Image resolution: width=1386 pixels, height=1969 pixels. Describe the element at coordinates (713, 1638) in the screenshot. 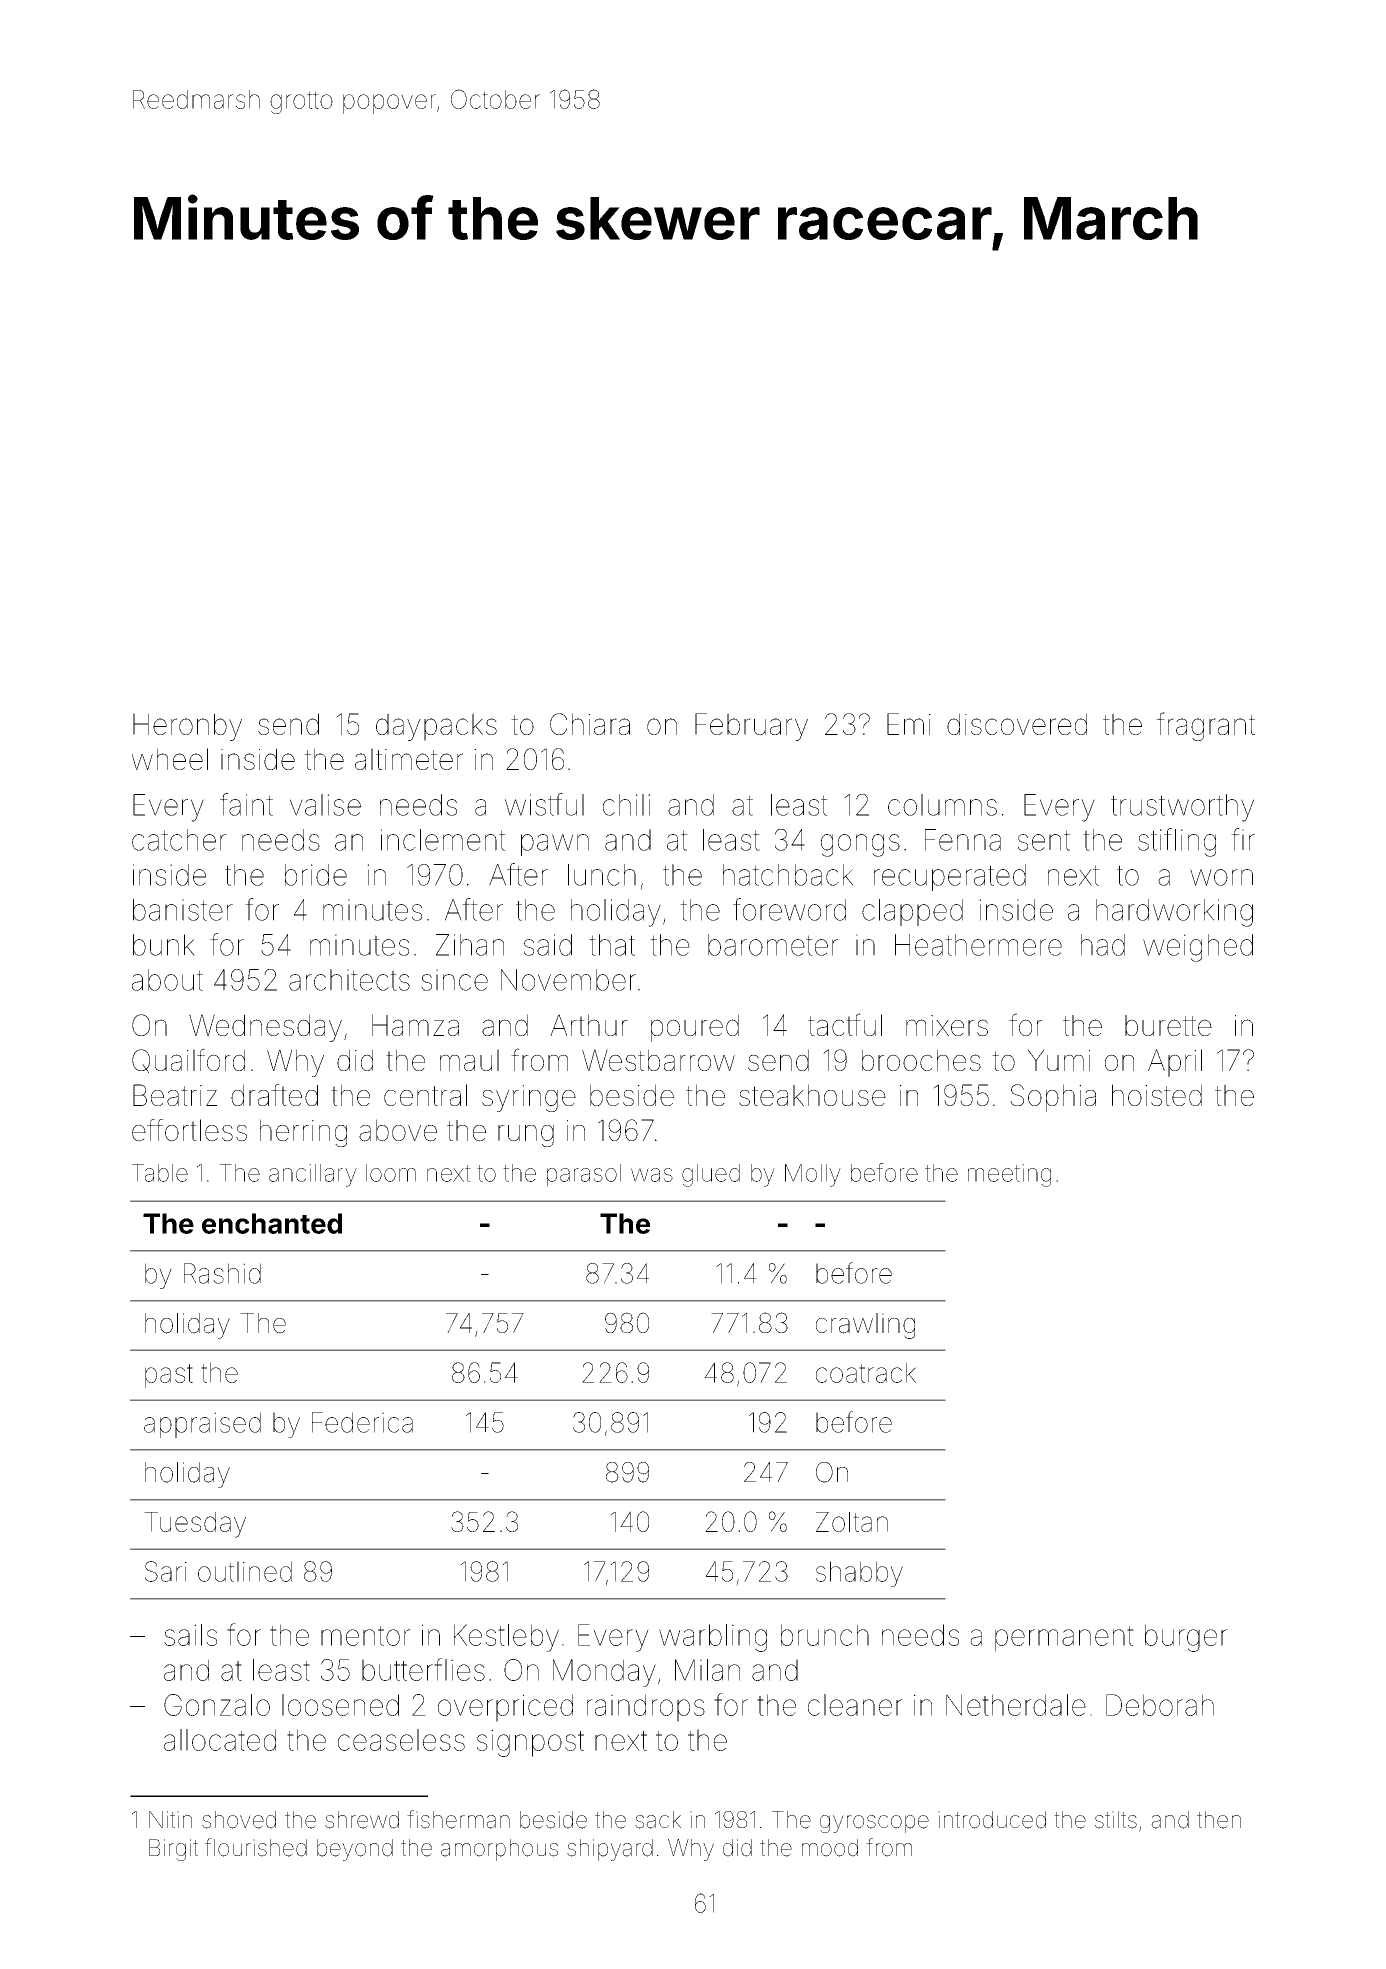

I see `warbling` at that location.
